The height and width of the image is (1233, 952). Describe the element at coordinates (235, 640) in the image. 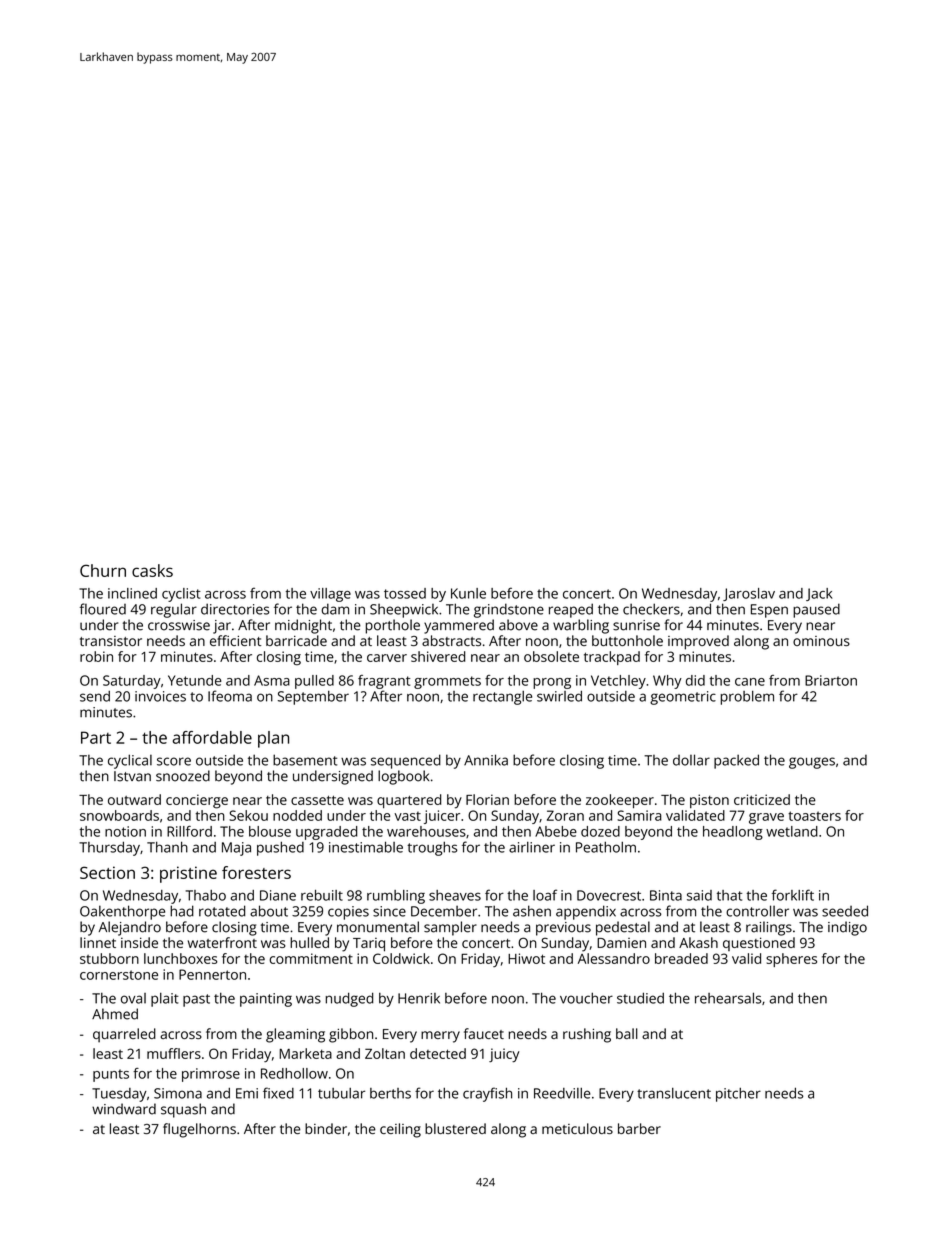

I see `efficient` at that location.
